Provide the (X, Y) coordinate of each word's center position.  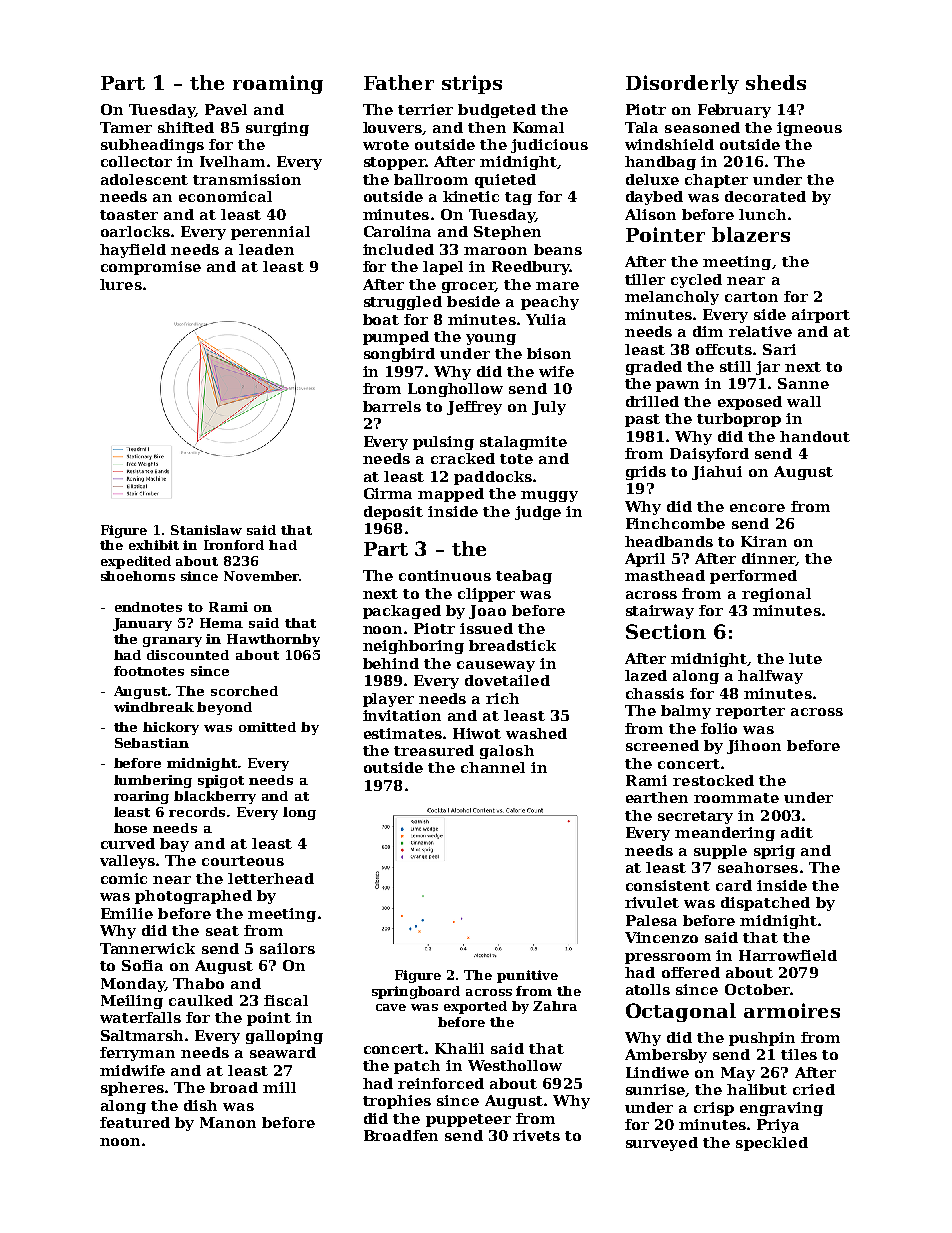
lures (121, 284)
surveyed (662, 1144)
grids (646, 473)
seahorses (758, 867)
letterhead (271, 878)
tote (516, 459)
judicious (549, 146)
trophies (397, 1102)
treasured (434, 750)
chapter (716, 181)
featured (135, 1122)
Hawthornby (273, 640)
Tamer (126, 127)
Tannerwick (147, 948)
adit (797, 832)
